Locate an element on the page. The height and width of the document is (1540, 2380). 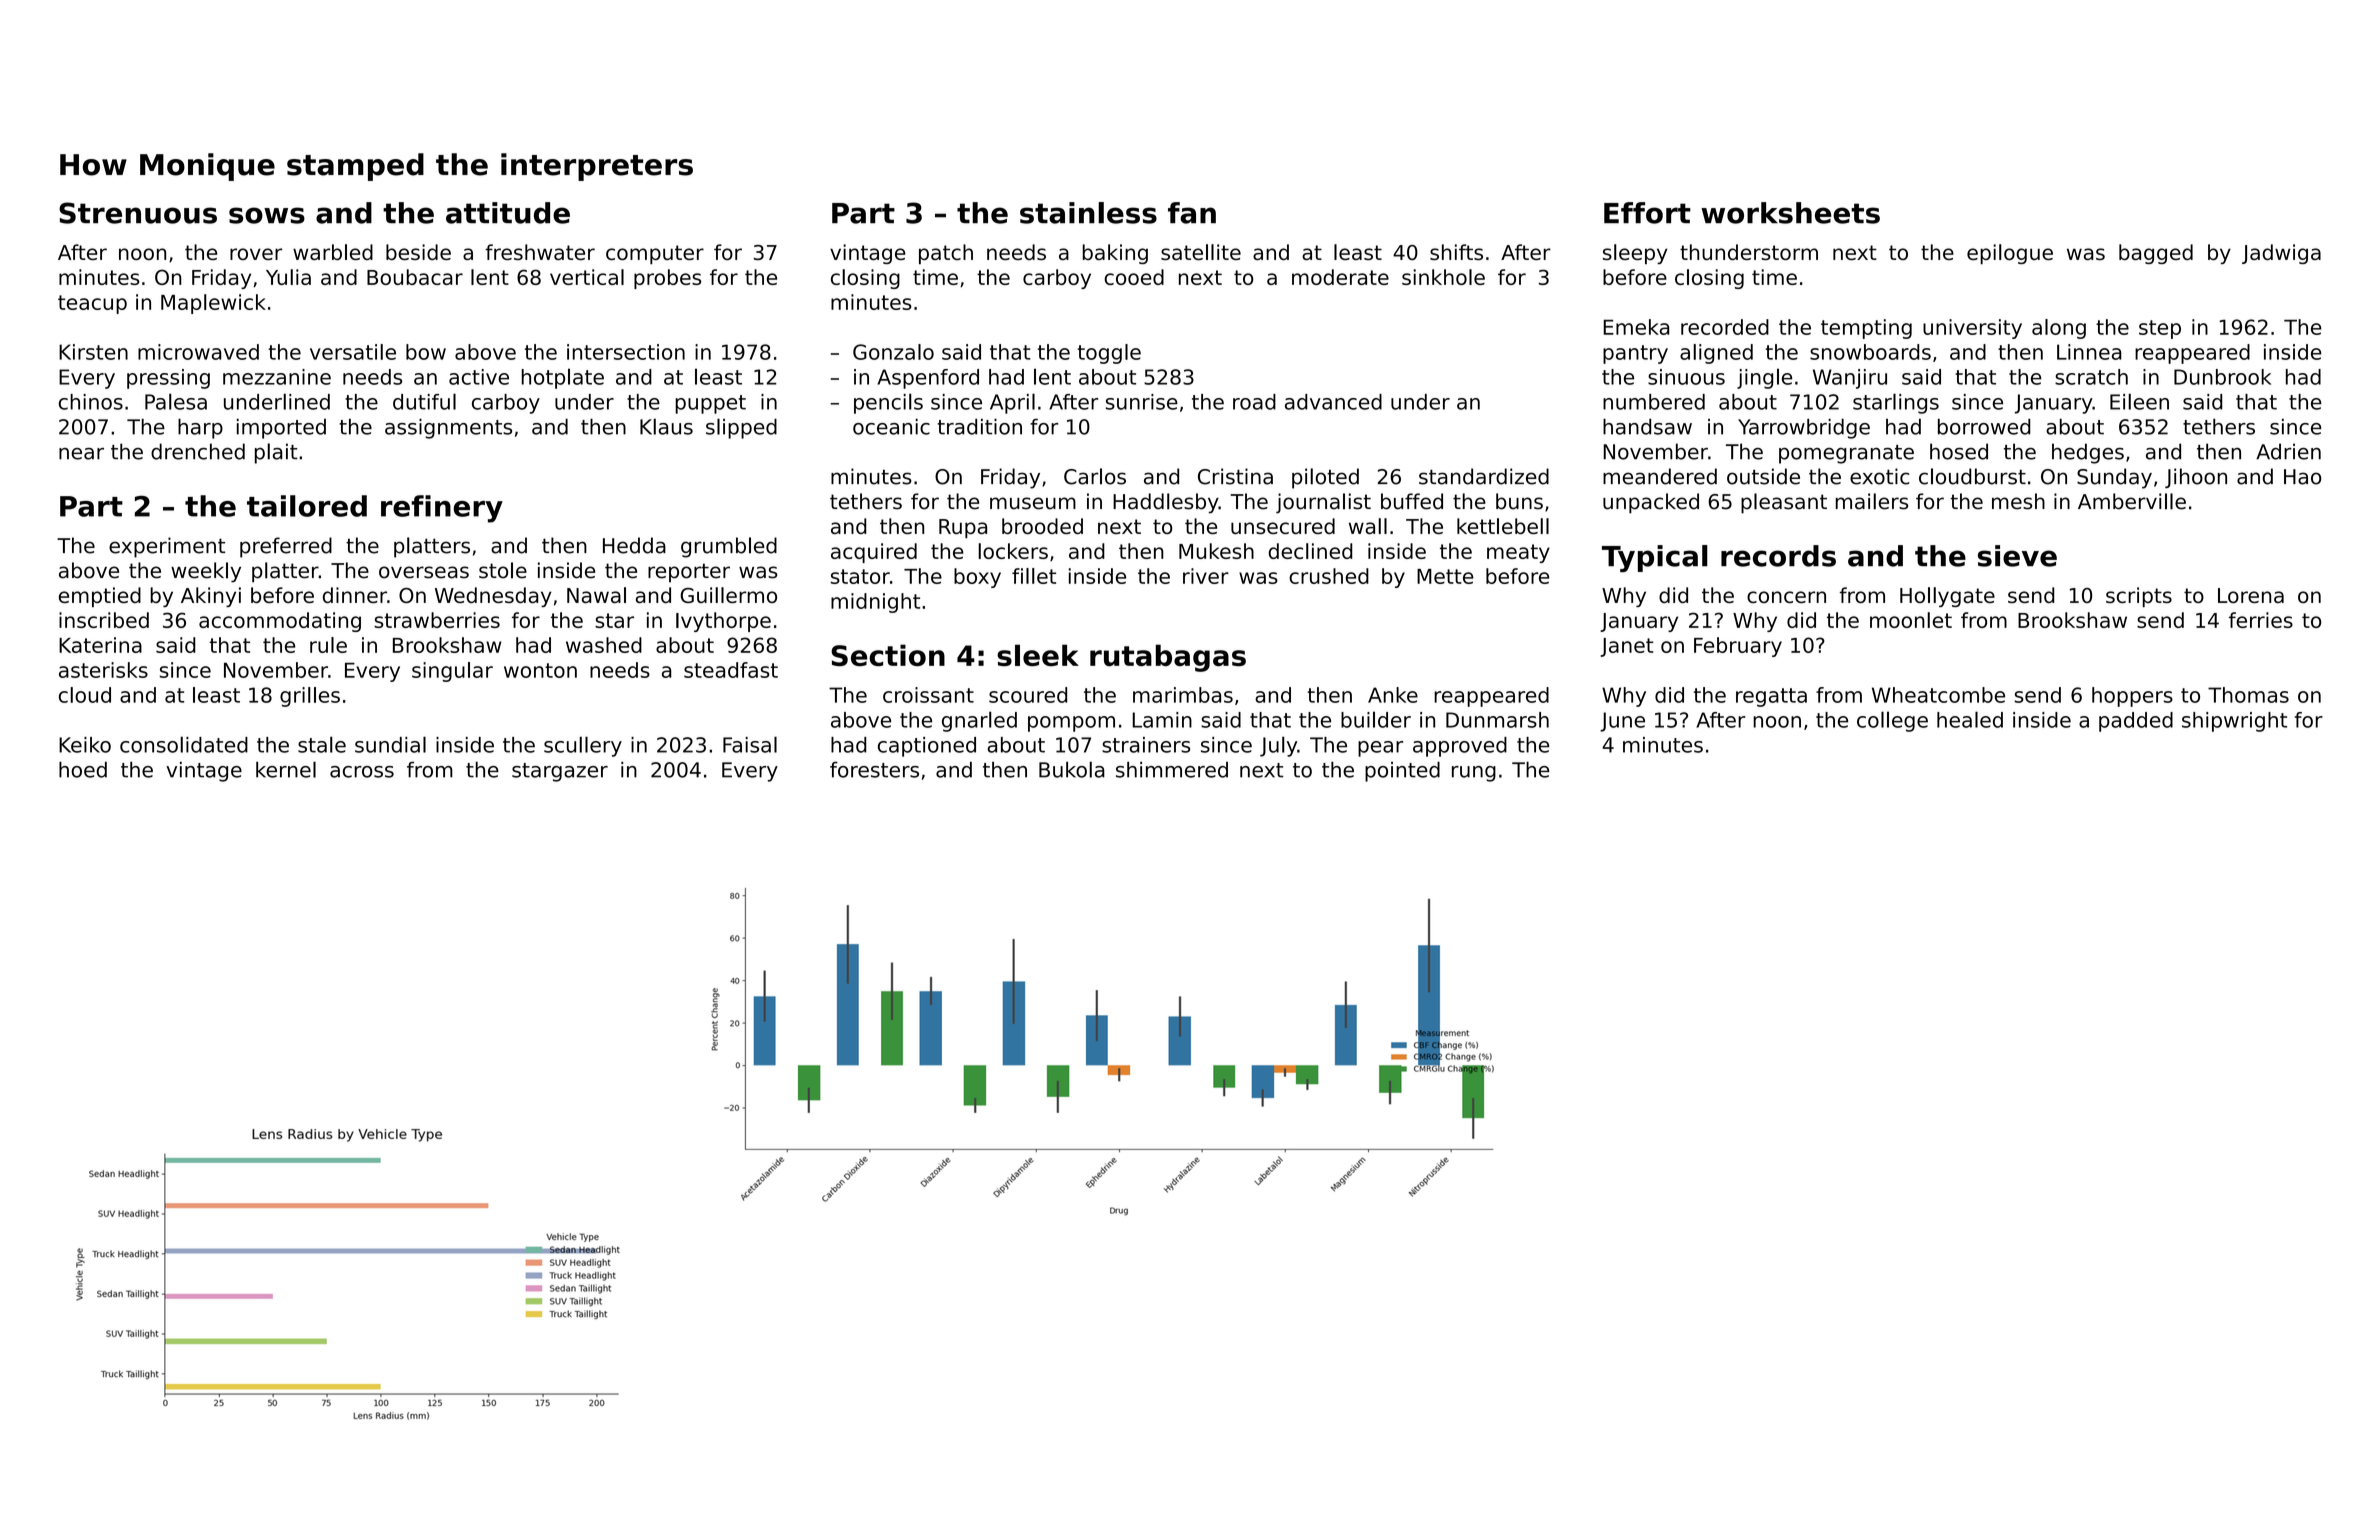
scripts is located at coordinates (2139, 597).
